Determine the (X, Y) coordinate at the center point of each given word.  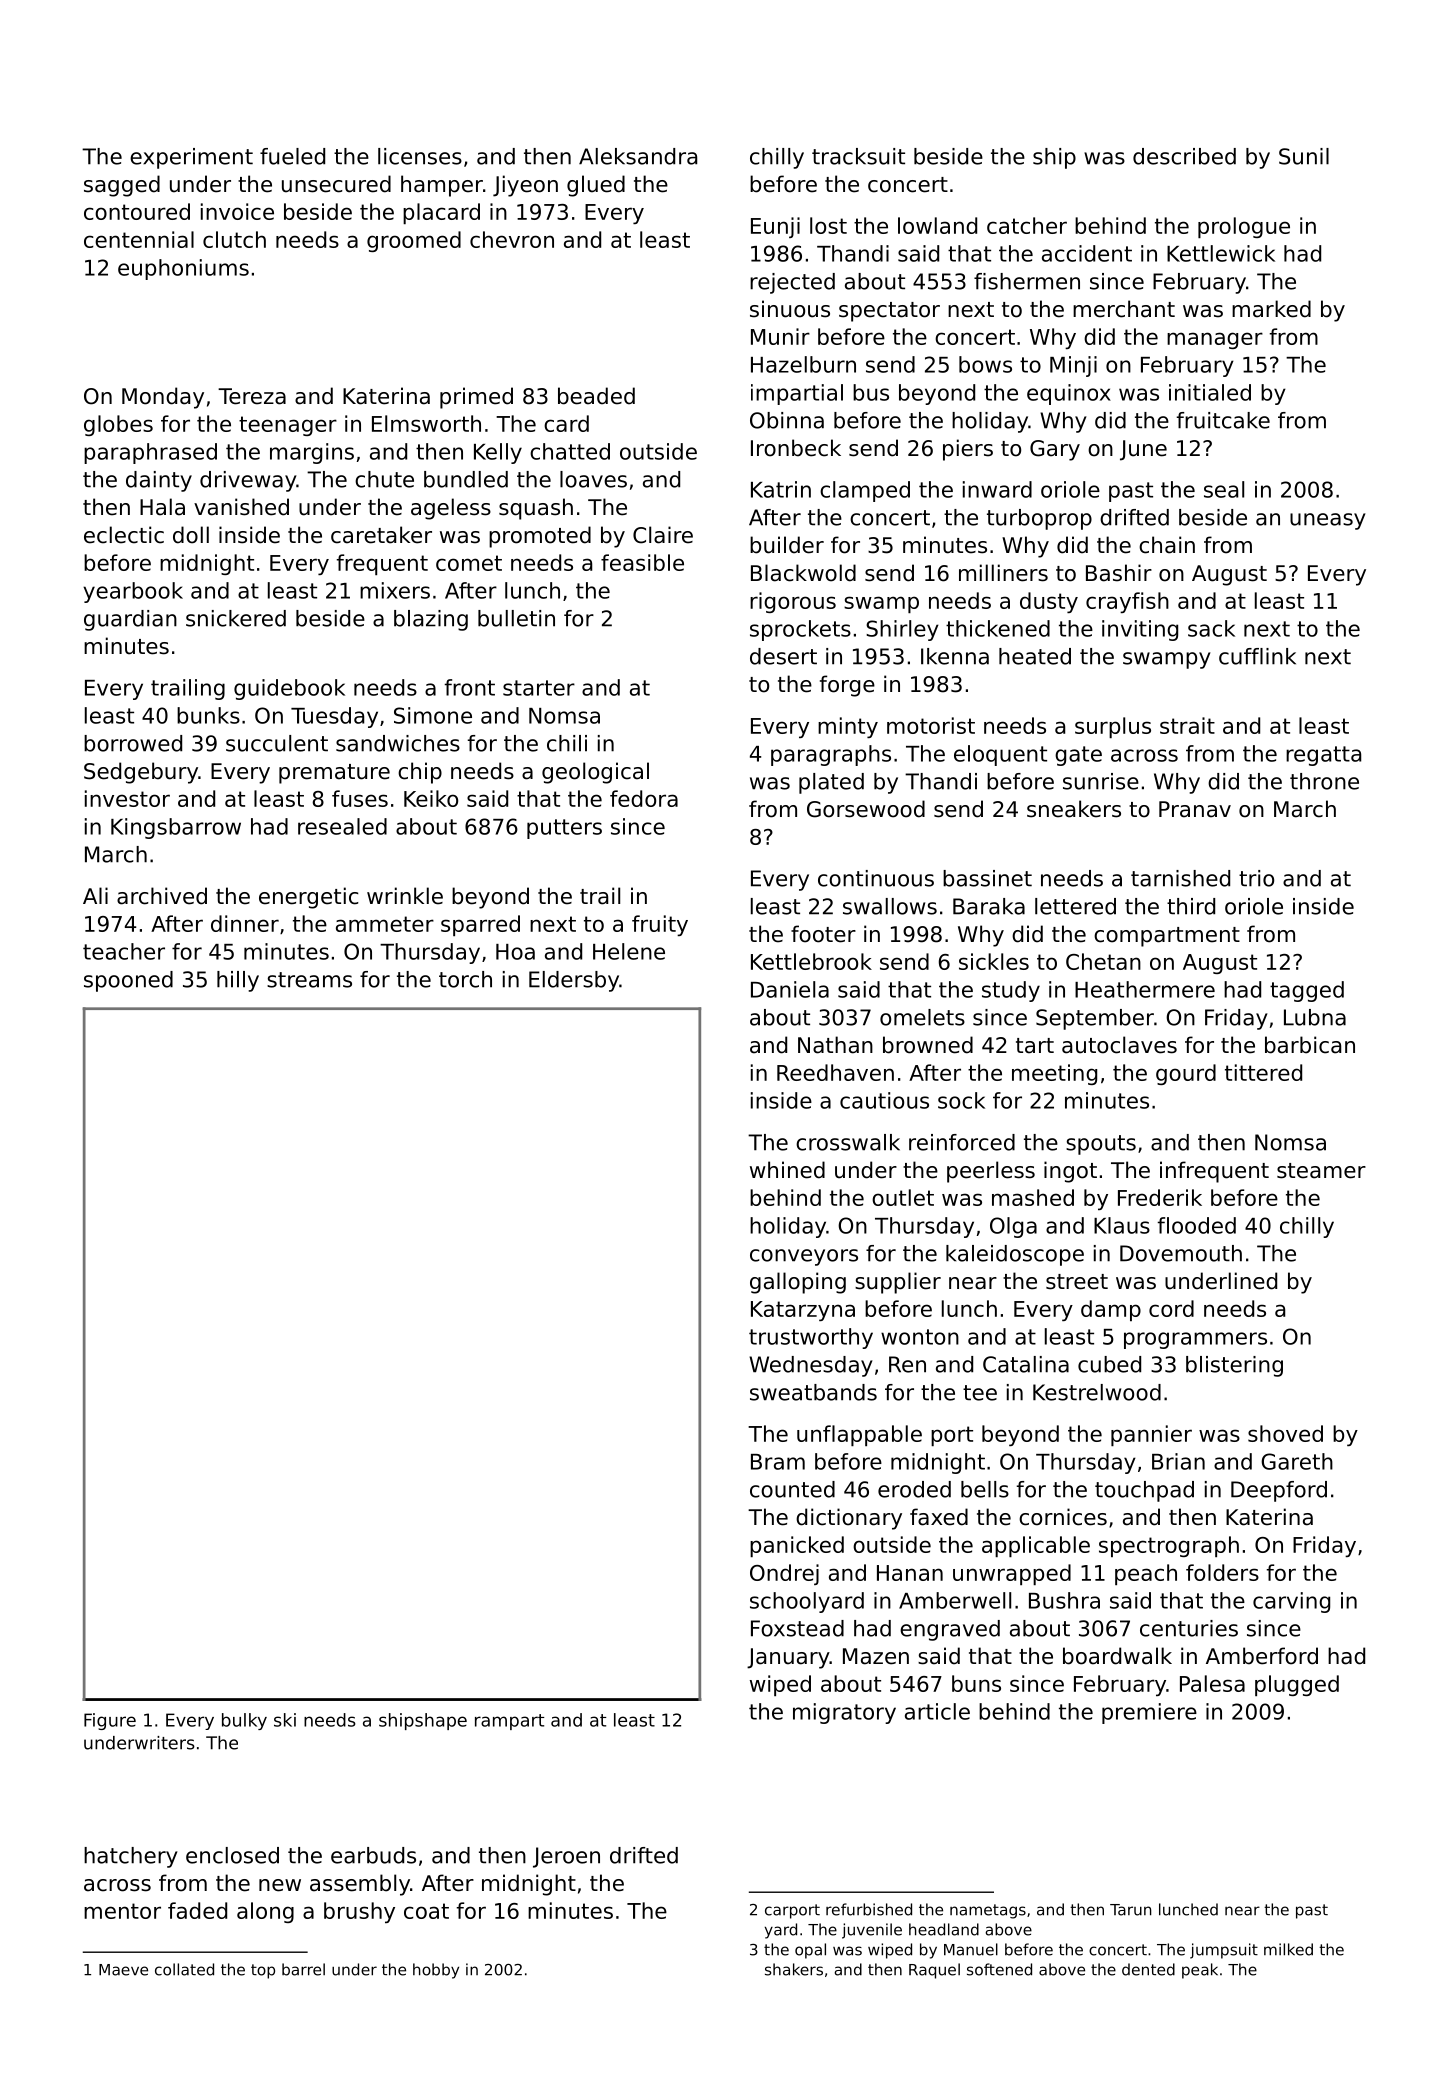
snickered (236, 618)
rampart (510, 1722)
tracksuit (858, 156)
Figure (110, 1721)
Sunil (1304, 156)
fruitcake (1223, 420)
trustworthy (811, 1338)
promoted (540, 537)
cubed (1109, 1364)
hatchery (131, 1857)
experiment (191, 158)
